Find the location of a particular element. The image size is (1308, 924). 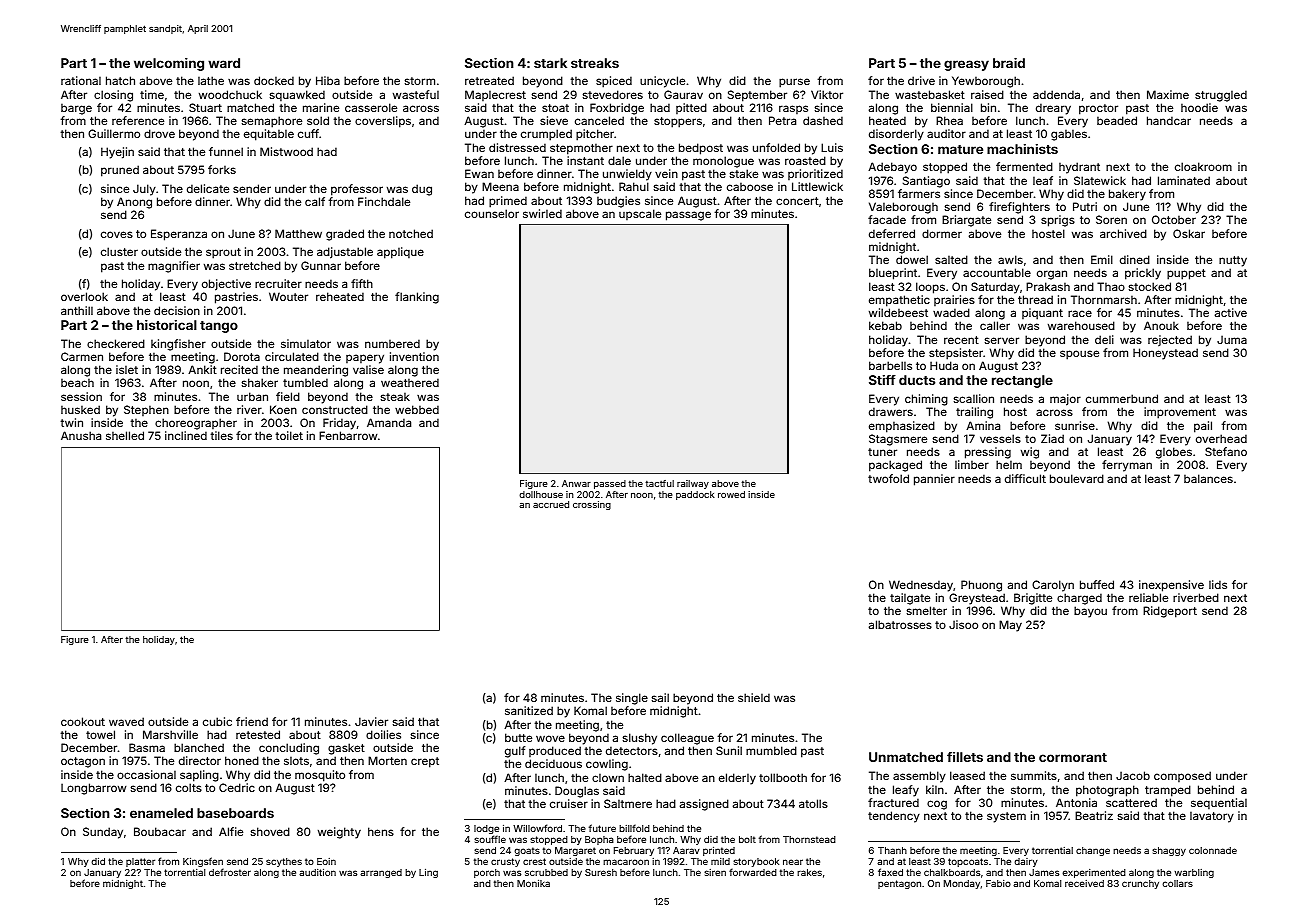

pruned is located at coordinates (120, 171).
